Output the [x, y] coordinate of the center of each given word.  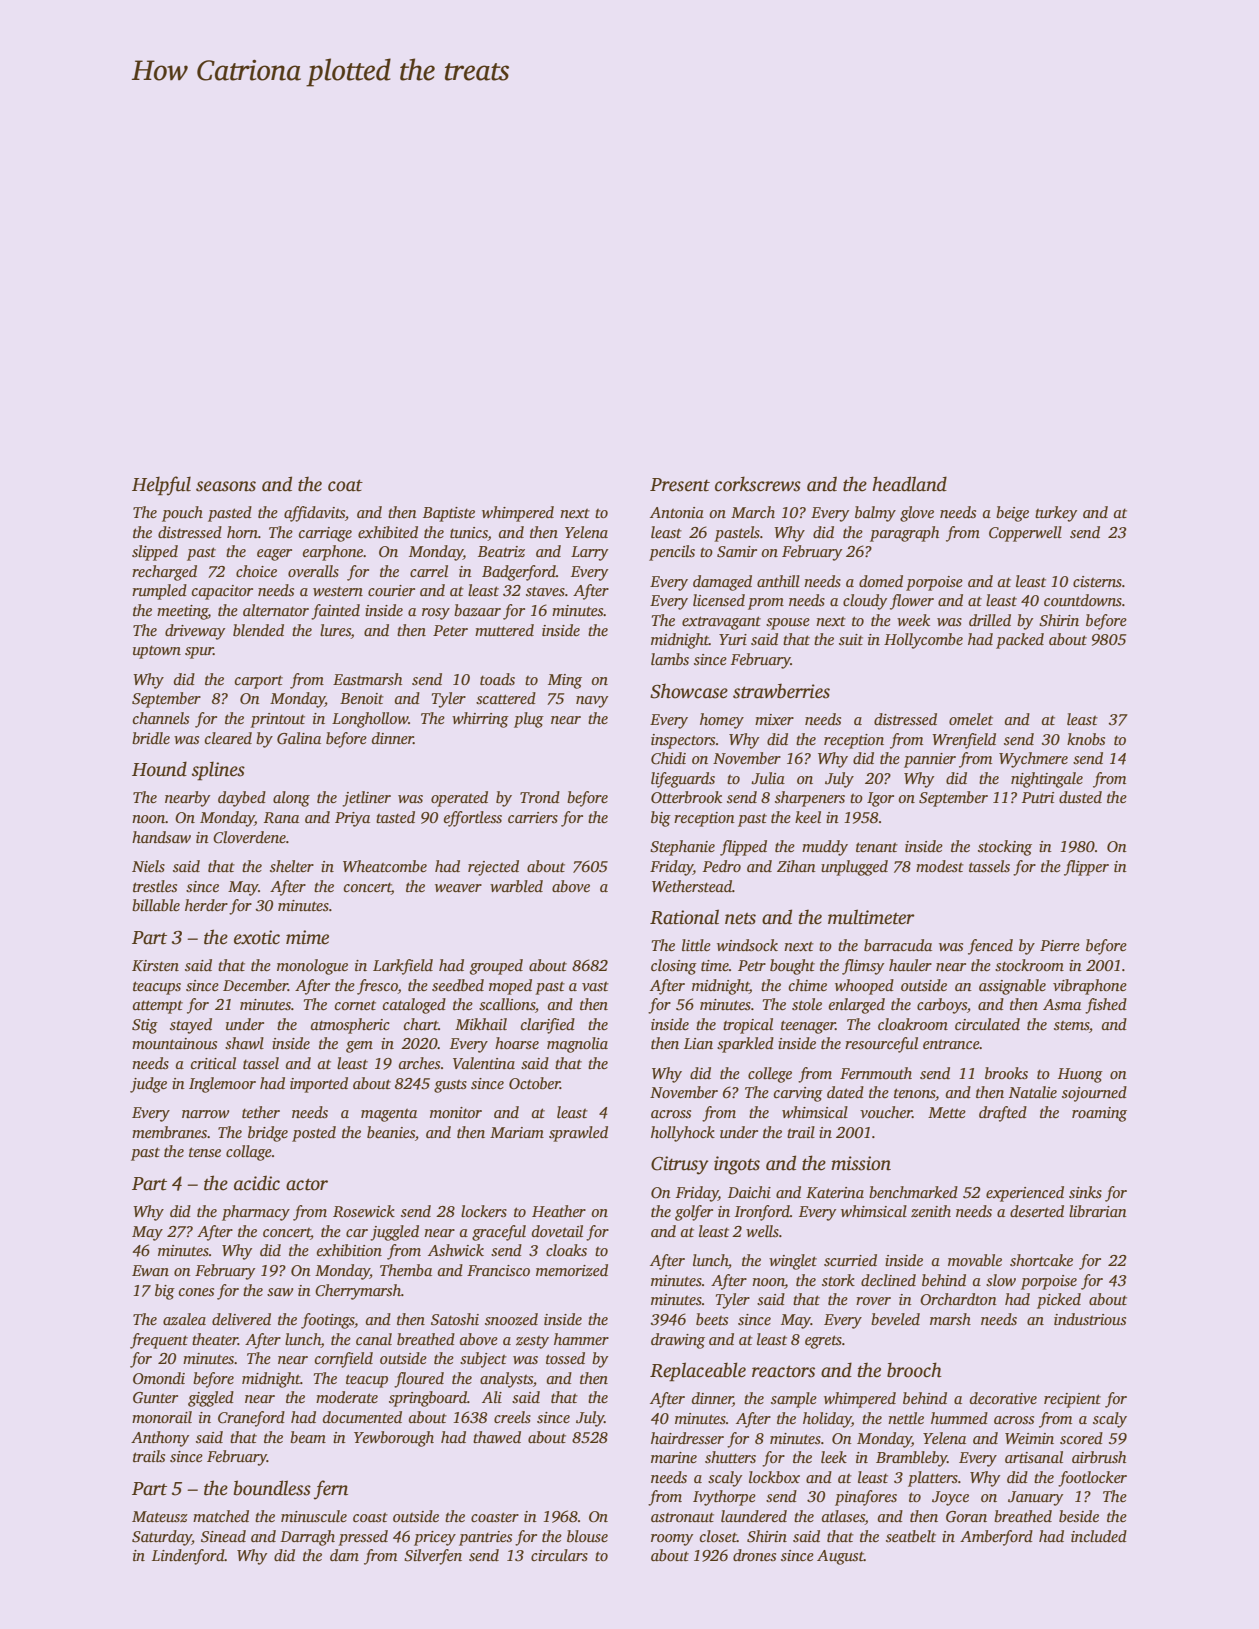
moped [510, 987]
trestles [155, 886]
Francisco [498, 1270]
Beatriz [501, 551]
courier [391, 590]
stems [1071, 1025]
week [913, 620]
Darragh [307, 1538]
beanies [391, 1132]
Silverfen [433, 1557]
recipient [1072, 1400]
